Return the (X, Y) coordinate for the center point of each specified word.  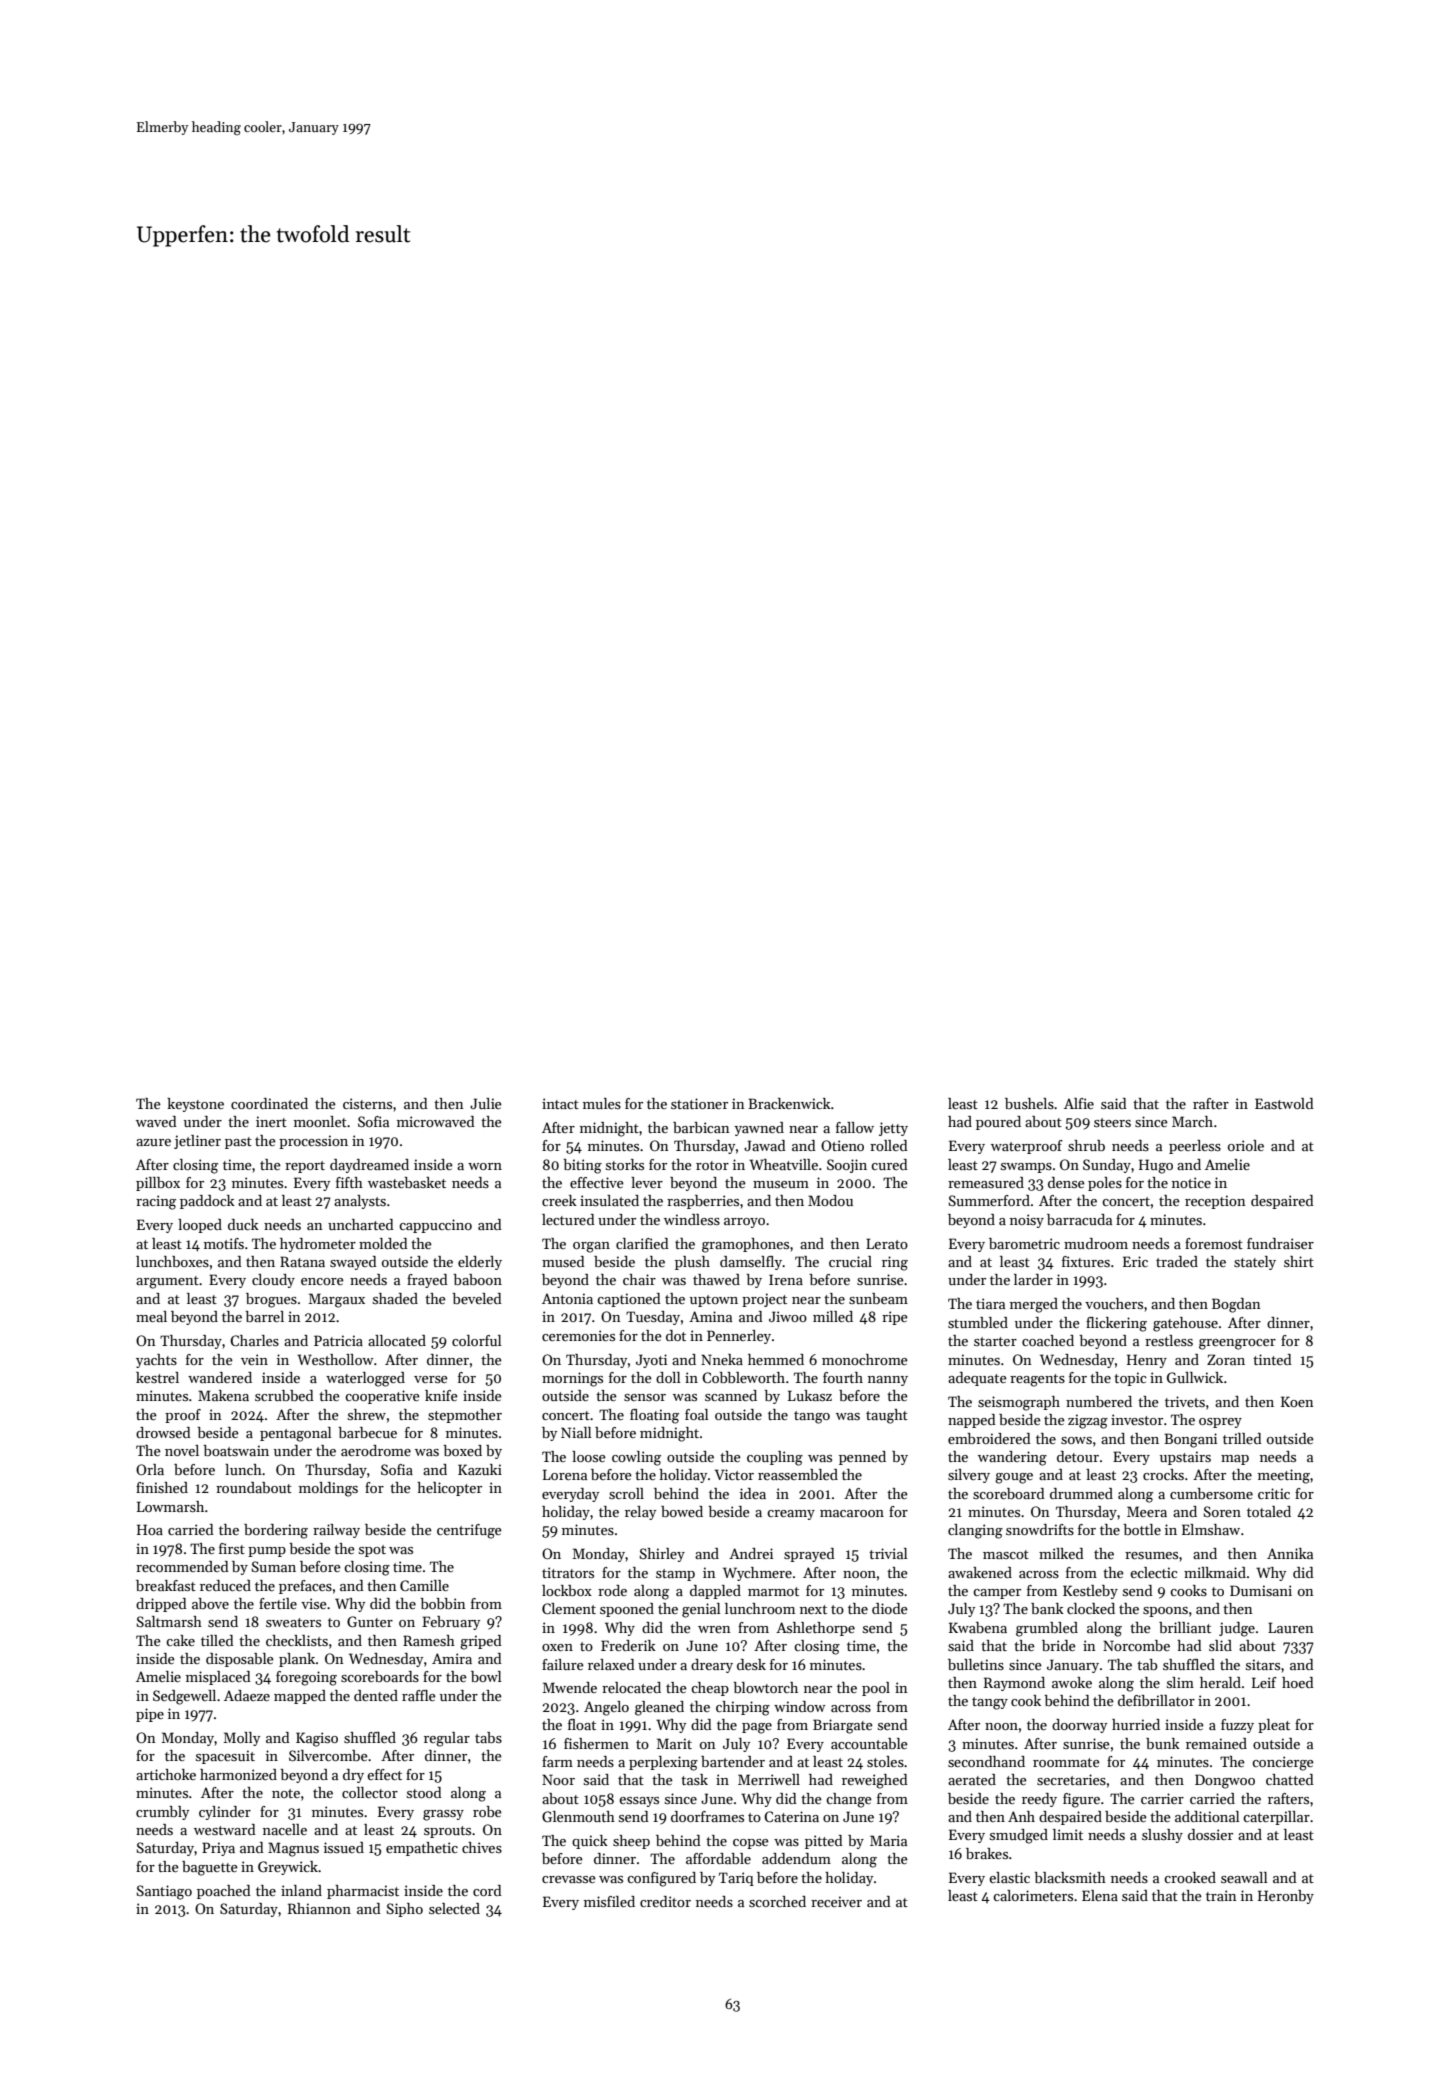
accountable (869, 1743)
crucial (850, 1261)
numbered (1099, 1401)
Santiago (164, 1892)
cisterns (367, 1103)
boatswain (236, 1450)
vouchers (1114, 1303)
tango (812, 1417)
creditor (665, 1901)
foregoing (306, 1678)
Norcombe (1136, 1645)
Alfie (1079, 1103)
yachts (156, 1361)
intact (560, 1103)
